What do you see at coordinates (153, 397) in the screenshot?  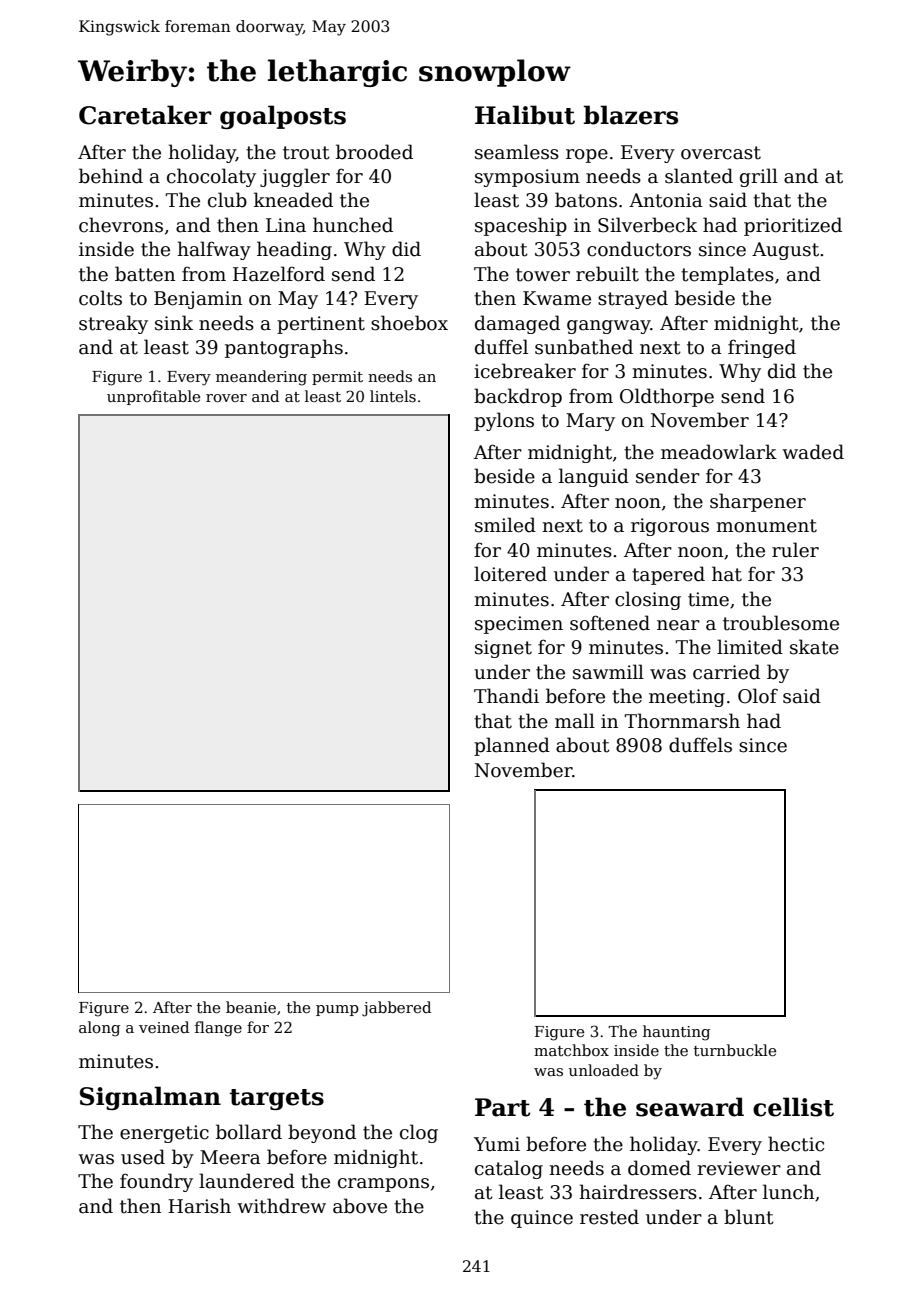 I see `unprofitable` at bounding box center [153, 397].
